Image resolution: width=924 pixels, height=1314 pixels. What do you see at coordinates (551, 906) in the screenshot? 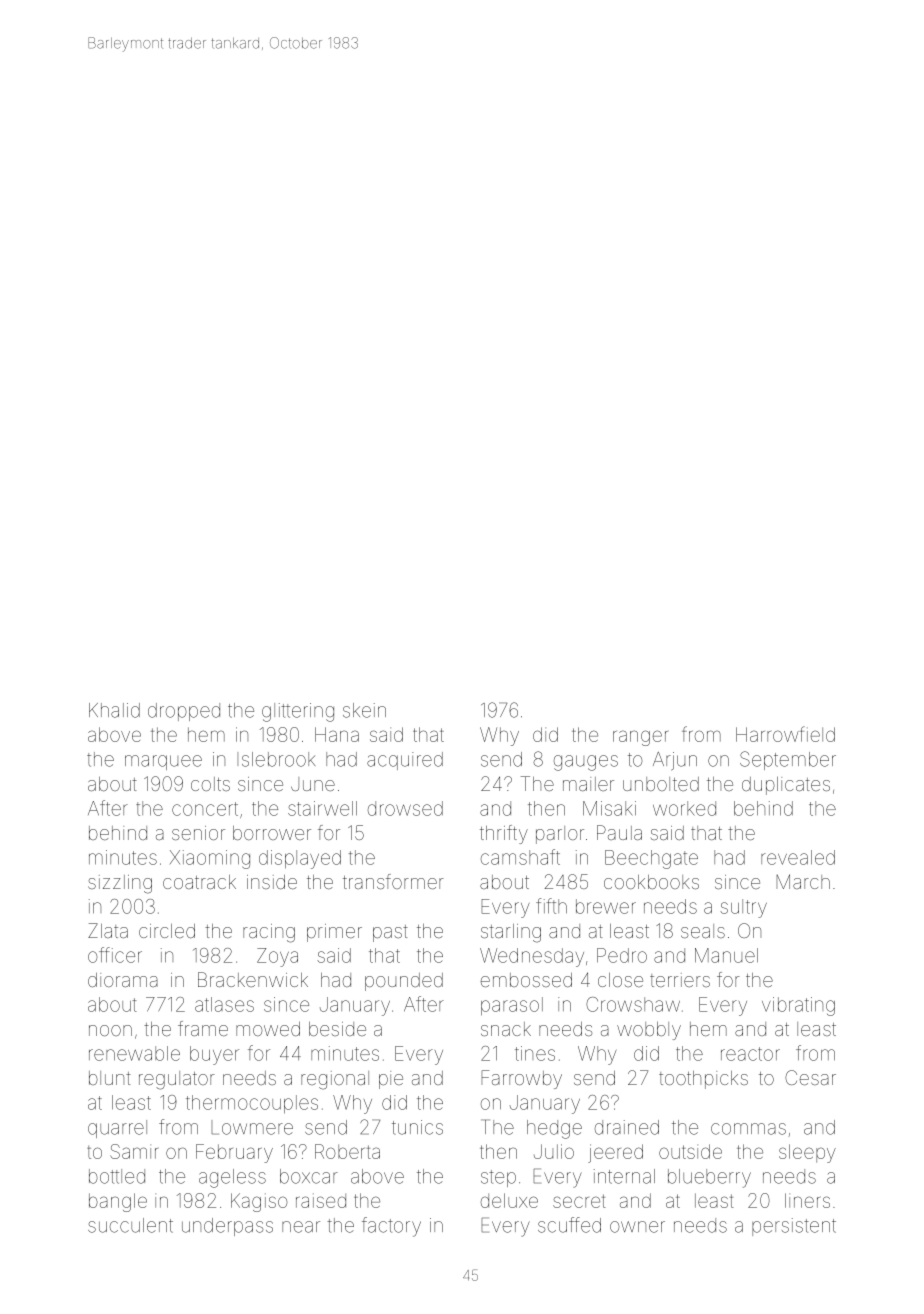
I see `fifth` at bounding box center [551, 906].
